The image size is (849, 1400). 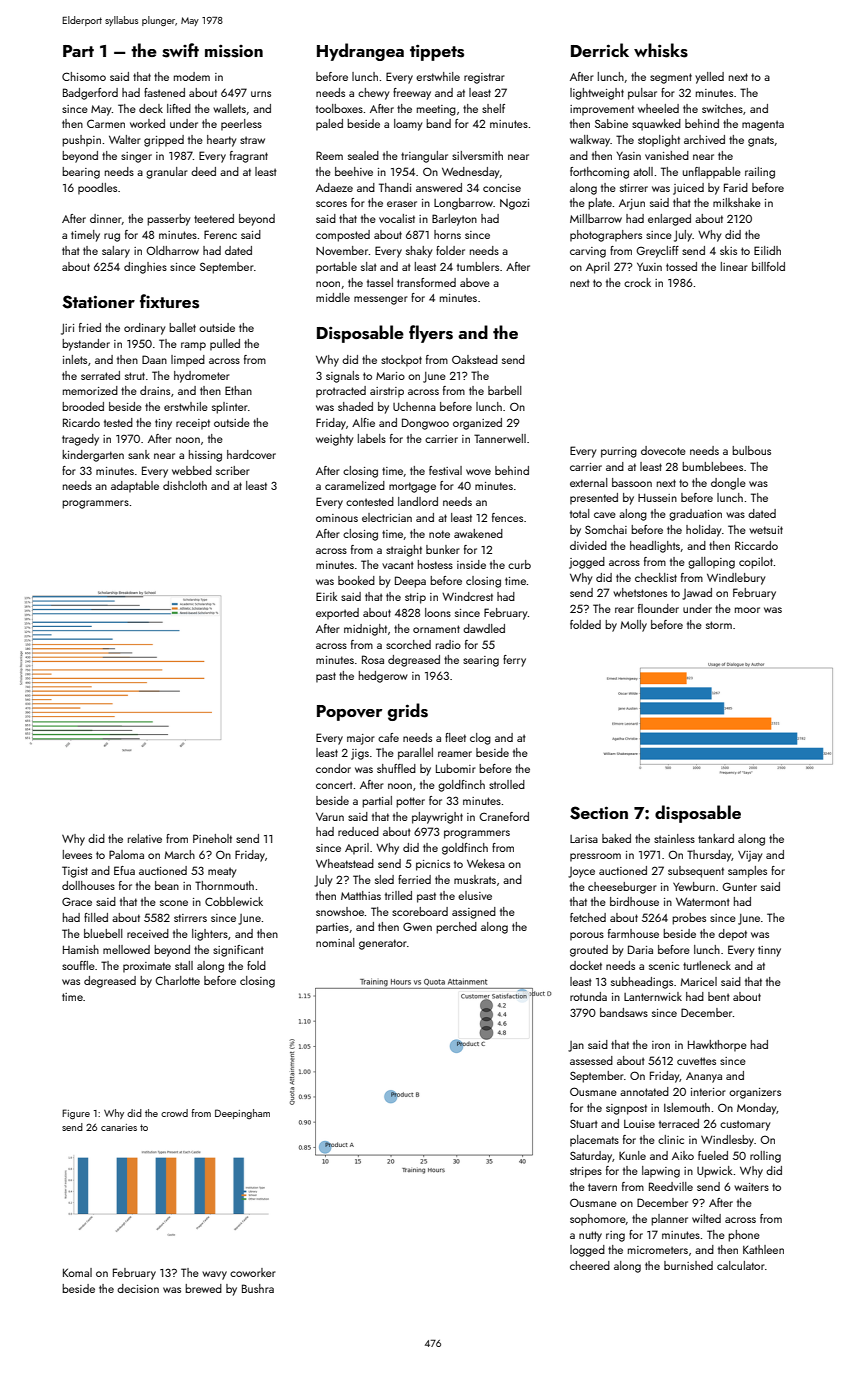 I want to click on strolled, so click(x=507, y=784).
